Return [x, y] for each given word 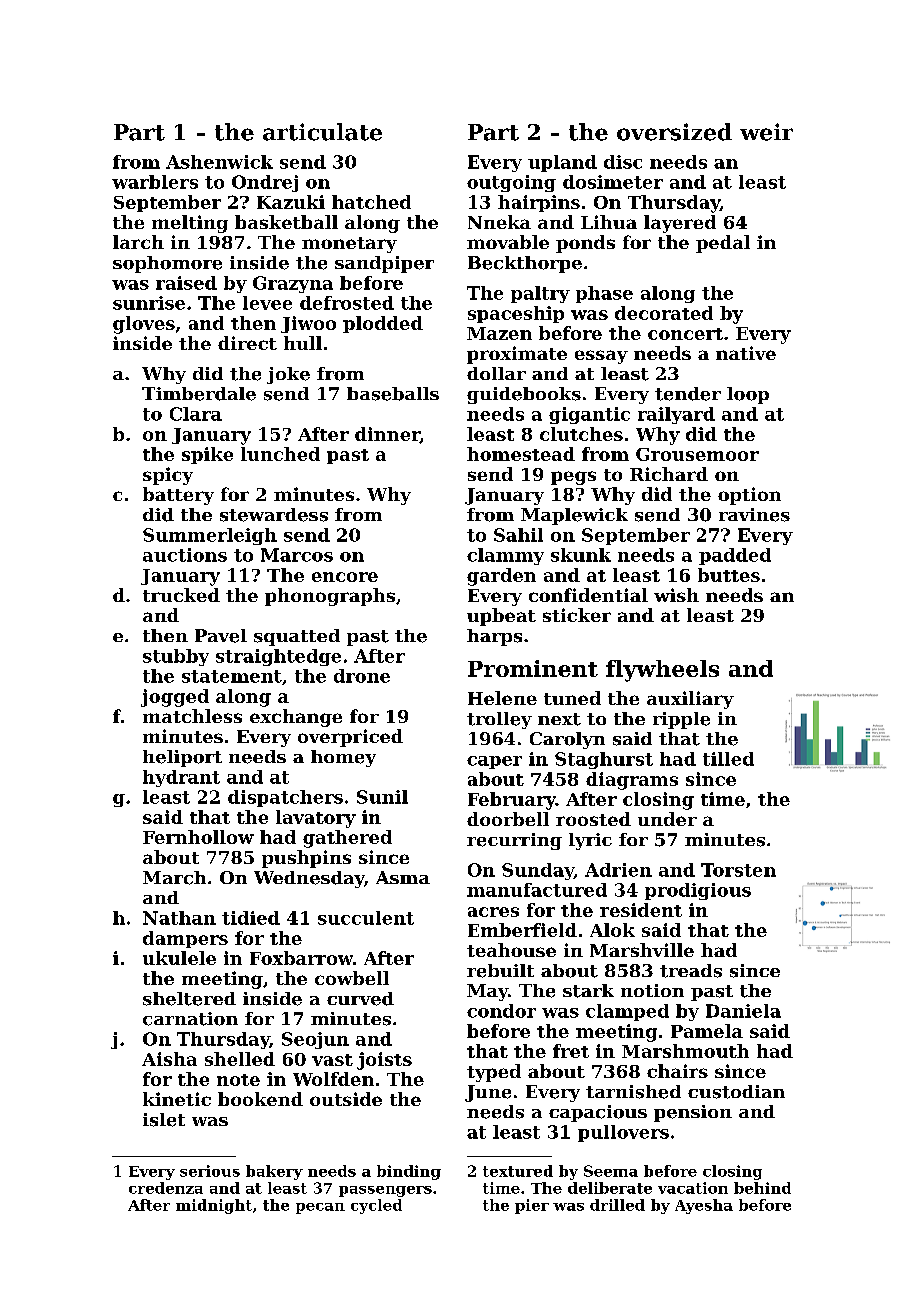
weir [766, 132]
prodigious [698, 891]
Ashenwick [219, 162]
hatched [371, 202]
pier [532, 1206]
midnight [214, 1206]
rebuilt [500, 971]
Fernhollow [198, 837]
